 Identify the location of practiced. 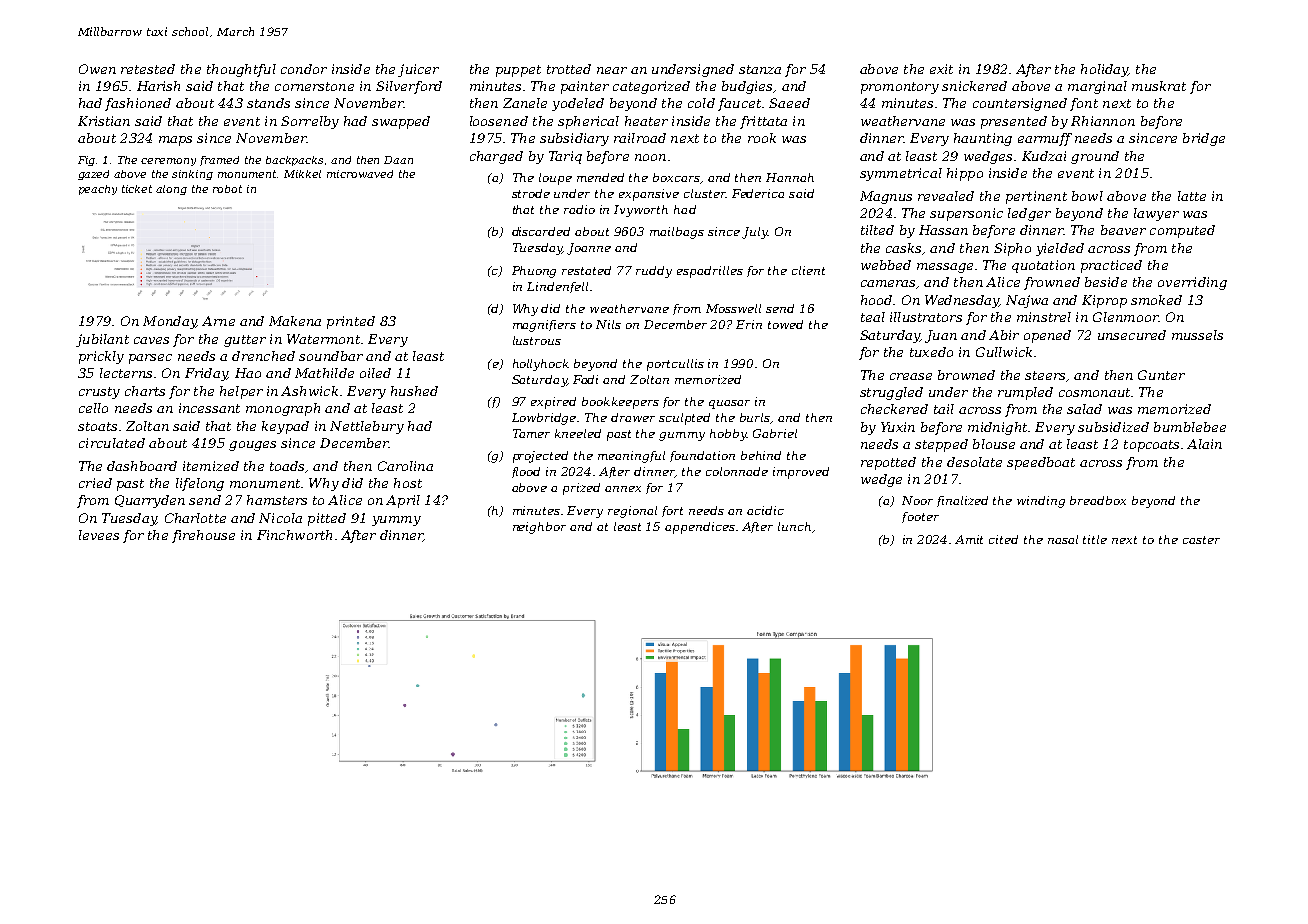
(1111, 266).
